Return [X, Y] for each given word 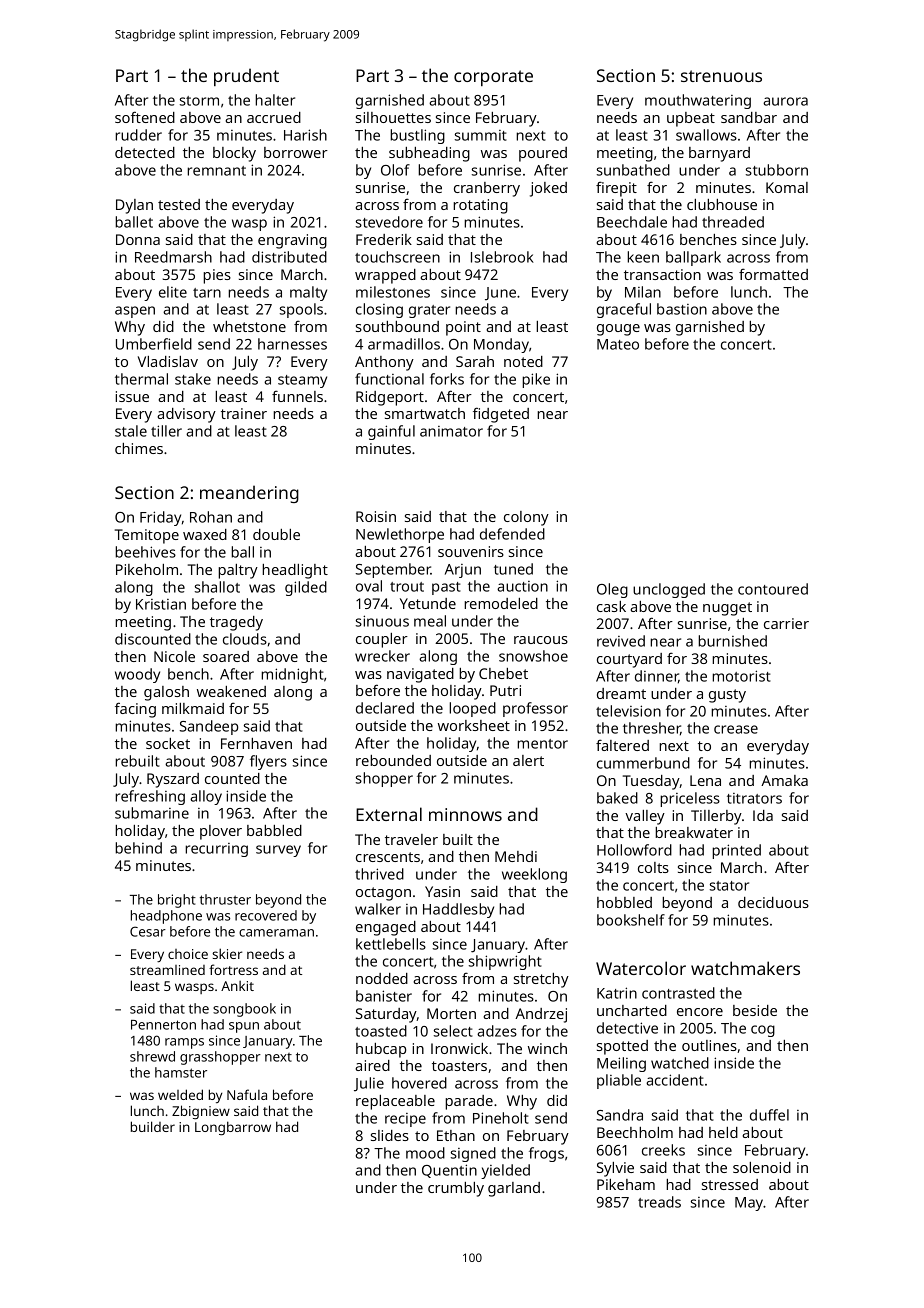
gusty [727, 696]
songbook [244, 1010]
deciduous [773, 902]
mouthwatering [698, 101]
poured [543, 154]
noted [523, 361]
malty [308, 293]
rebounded [393, 760]
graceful [624, 310]
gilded [306, 588]
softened [145, 117]
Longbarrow [233, 1128]
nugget [727, 609]
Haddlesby [458, 910]
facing [135, 710]
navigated [420, 675]
